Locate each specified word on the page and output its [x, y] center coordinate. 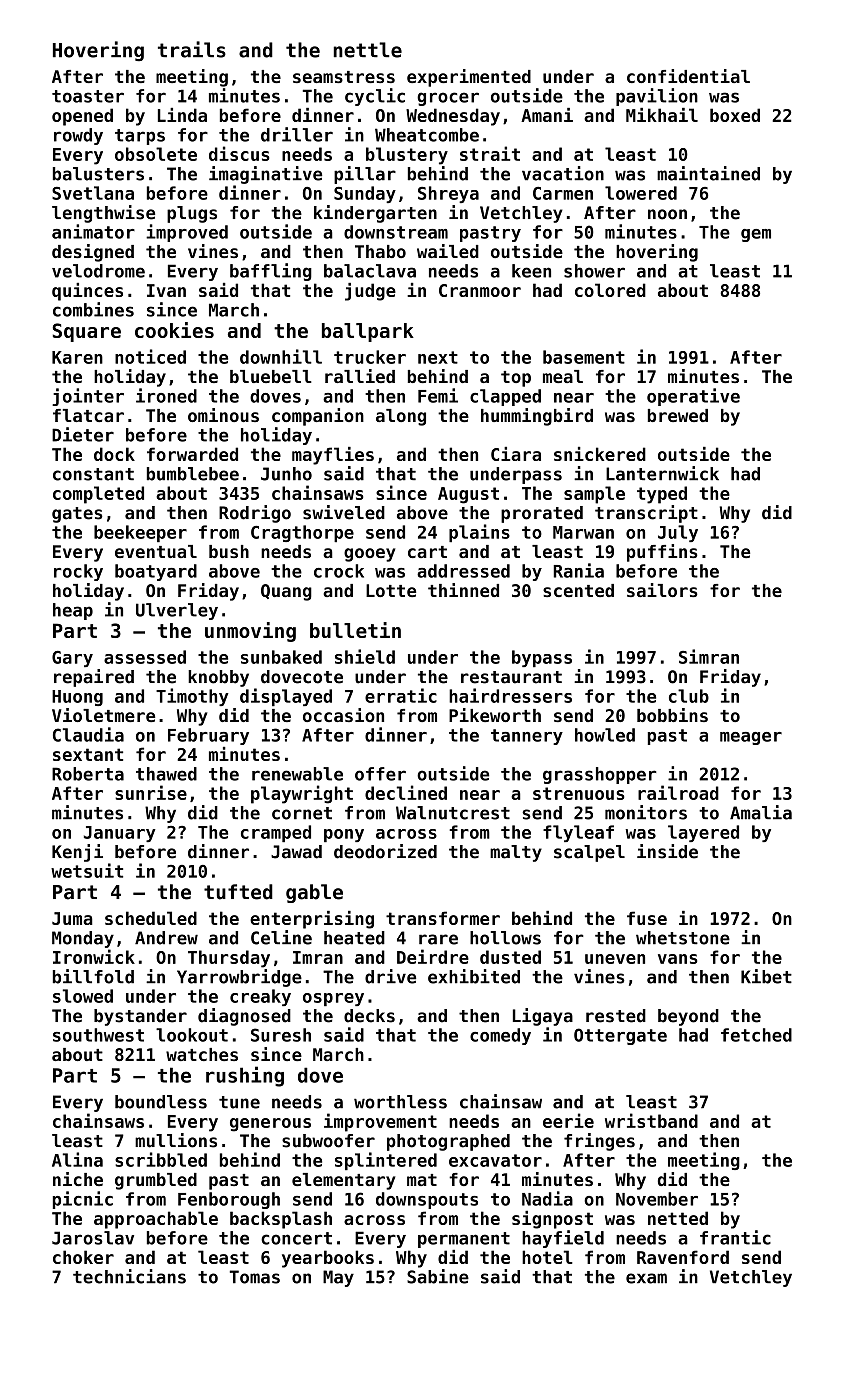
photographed [448, 1142]
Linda [182, 115]
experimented [469, 78]
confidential [688, 76]
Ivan [166, 290]
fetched [756, 1035]
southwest [98, 1035]
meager [751, 738]
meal [563, 376]
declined [406, 792]
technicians [129, 1276]
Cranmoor [480, 290]
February [208, 736]
